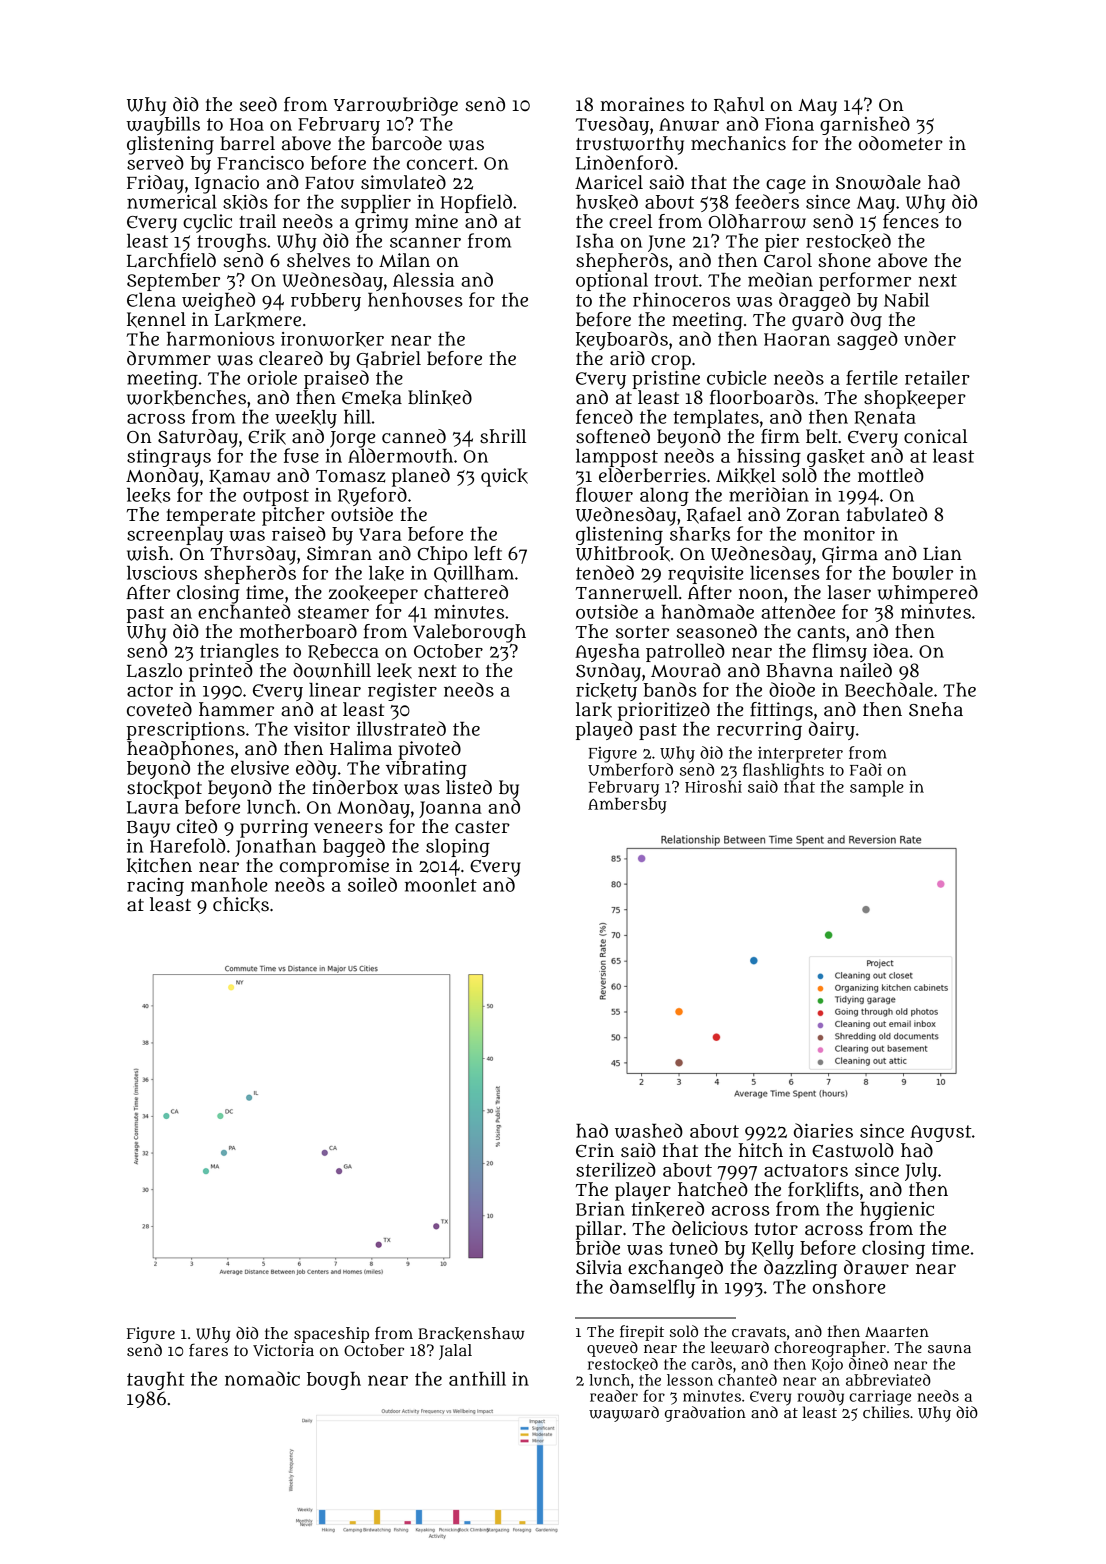 This image has width=1106, height=1564. I want to click on spaceship, so click(331, 1335).
